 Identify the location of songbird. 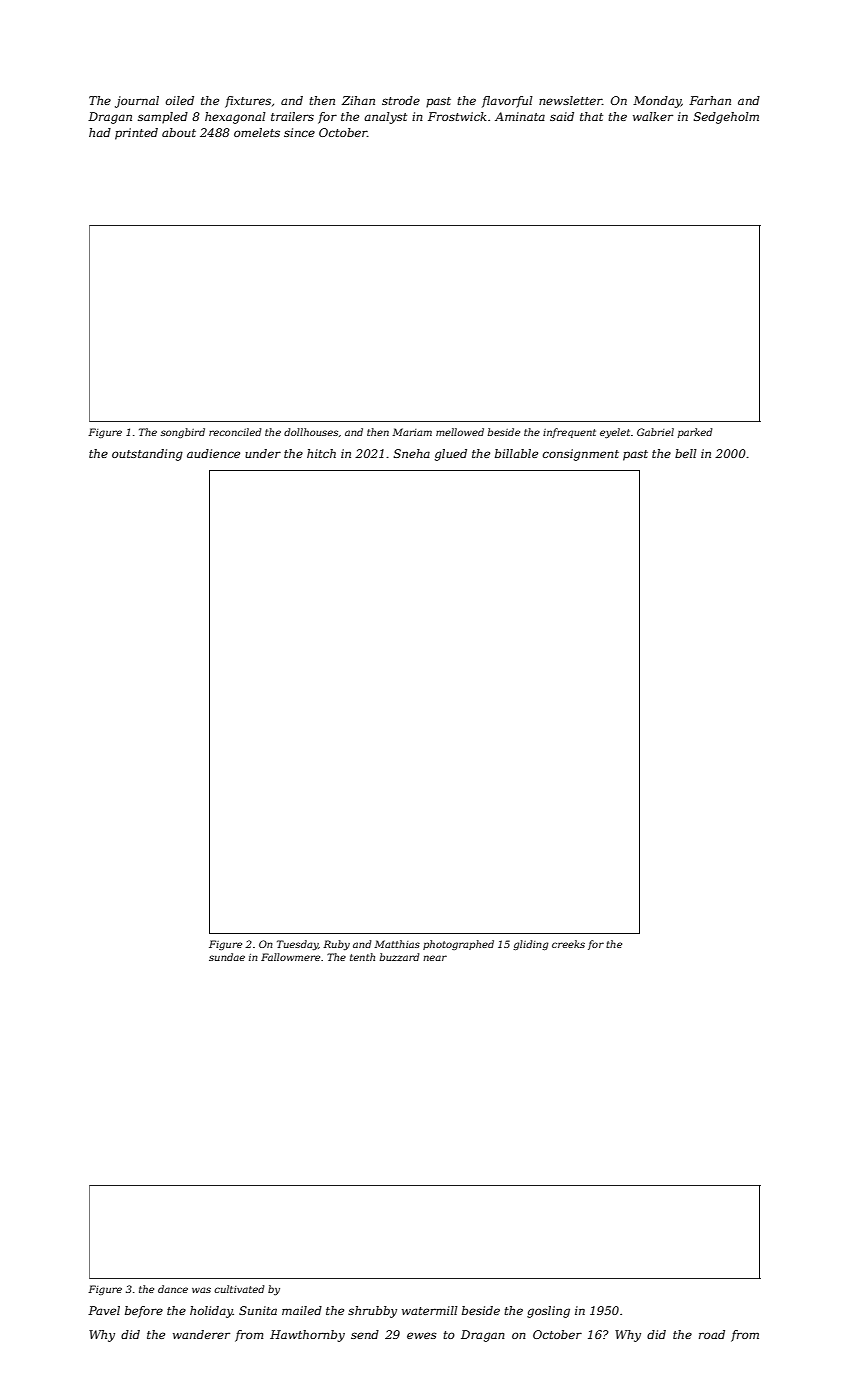
(183, 433).
